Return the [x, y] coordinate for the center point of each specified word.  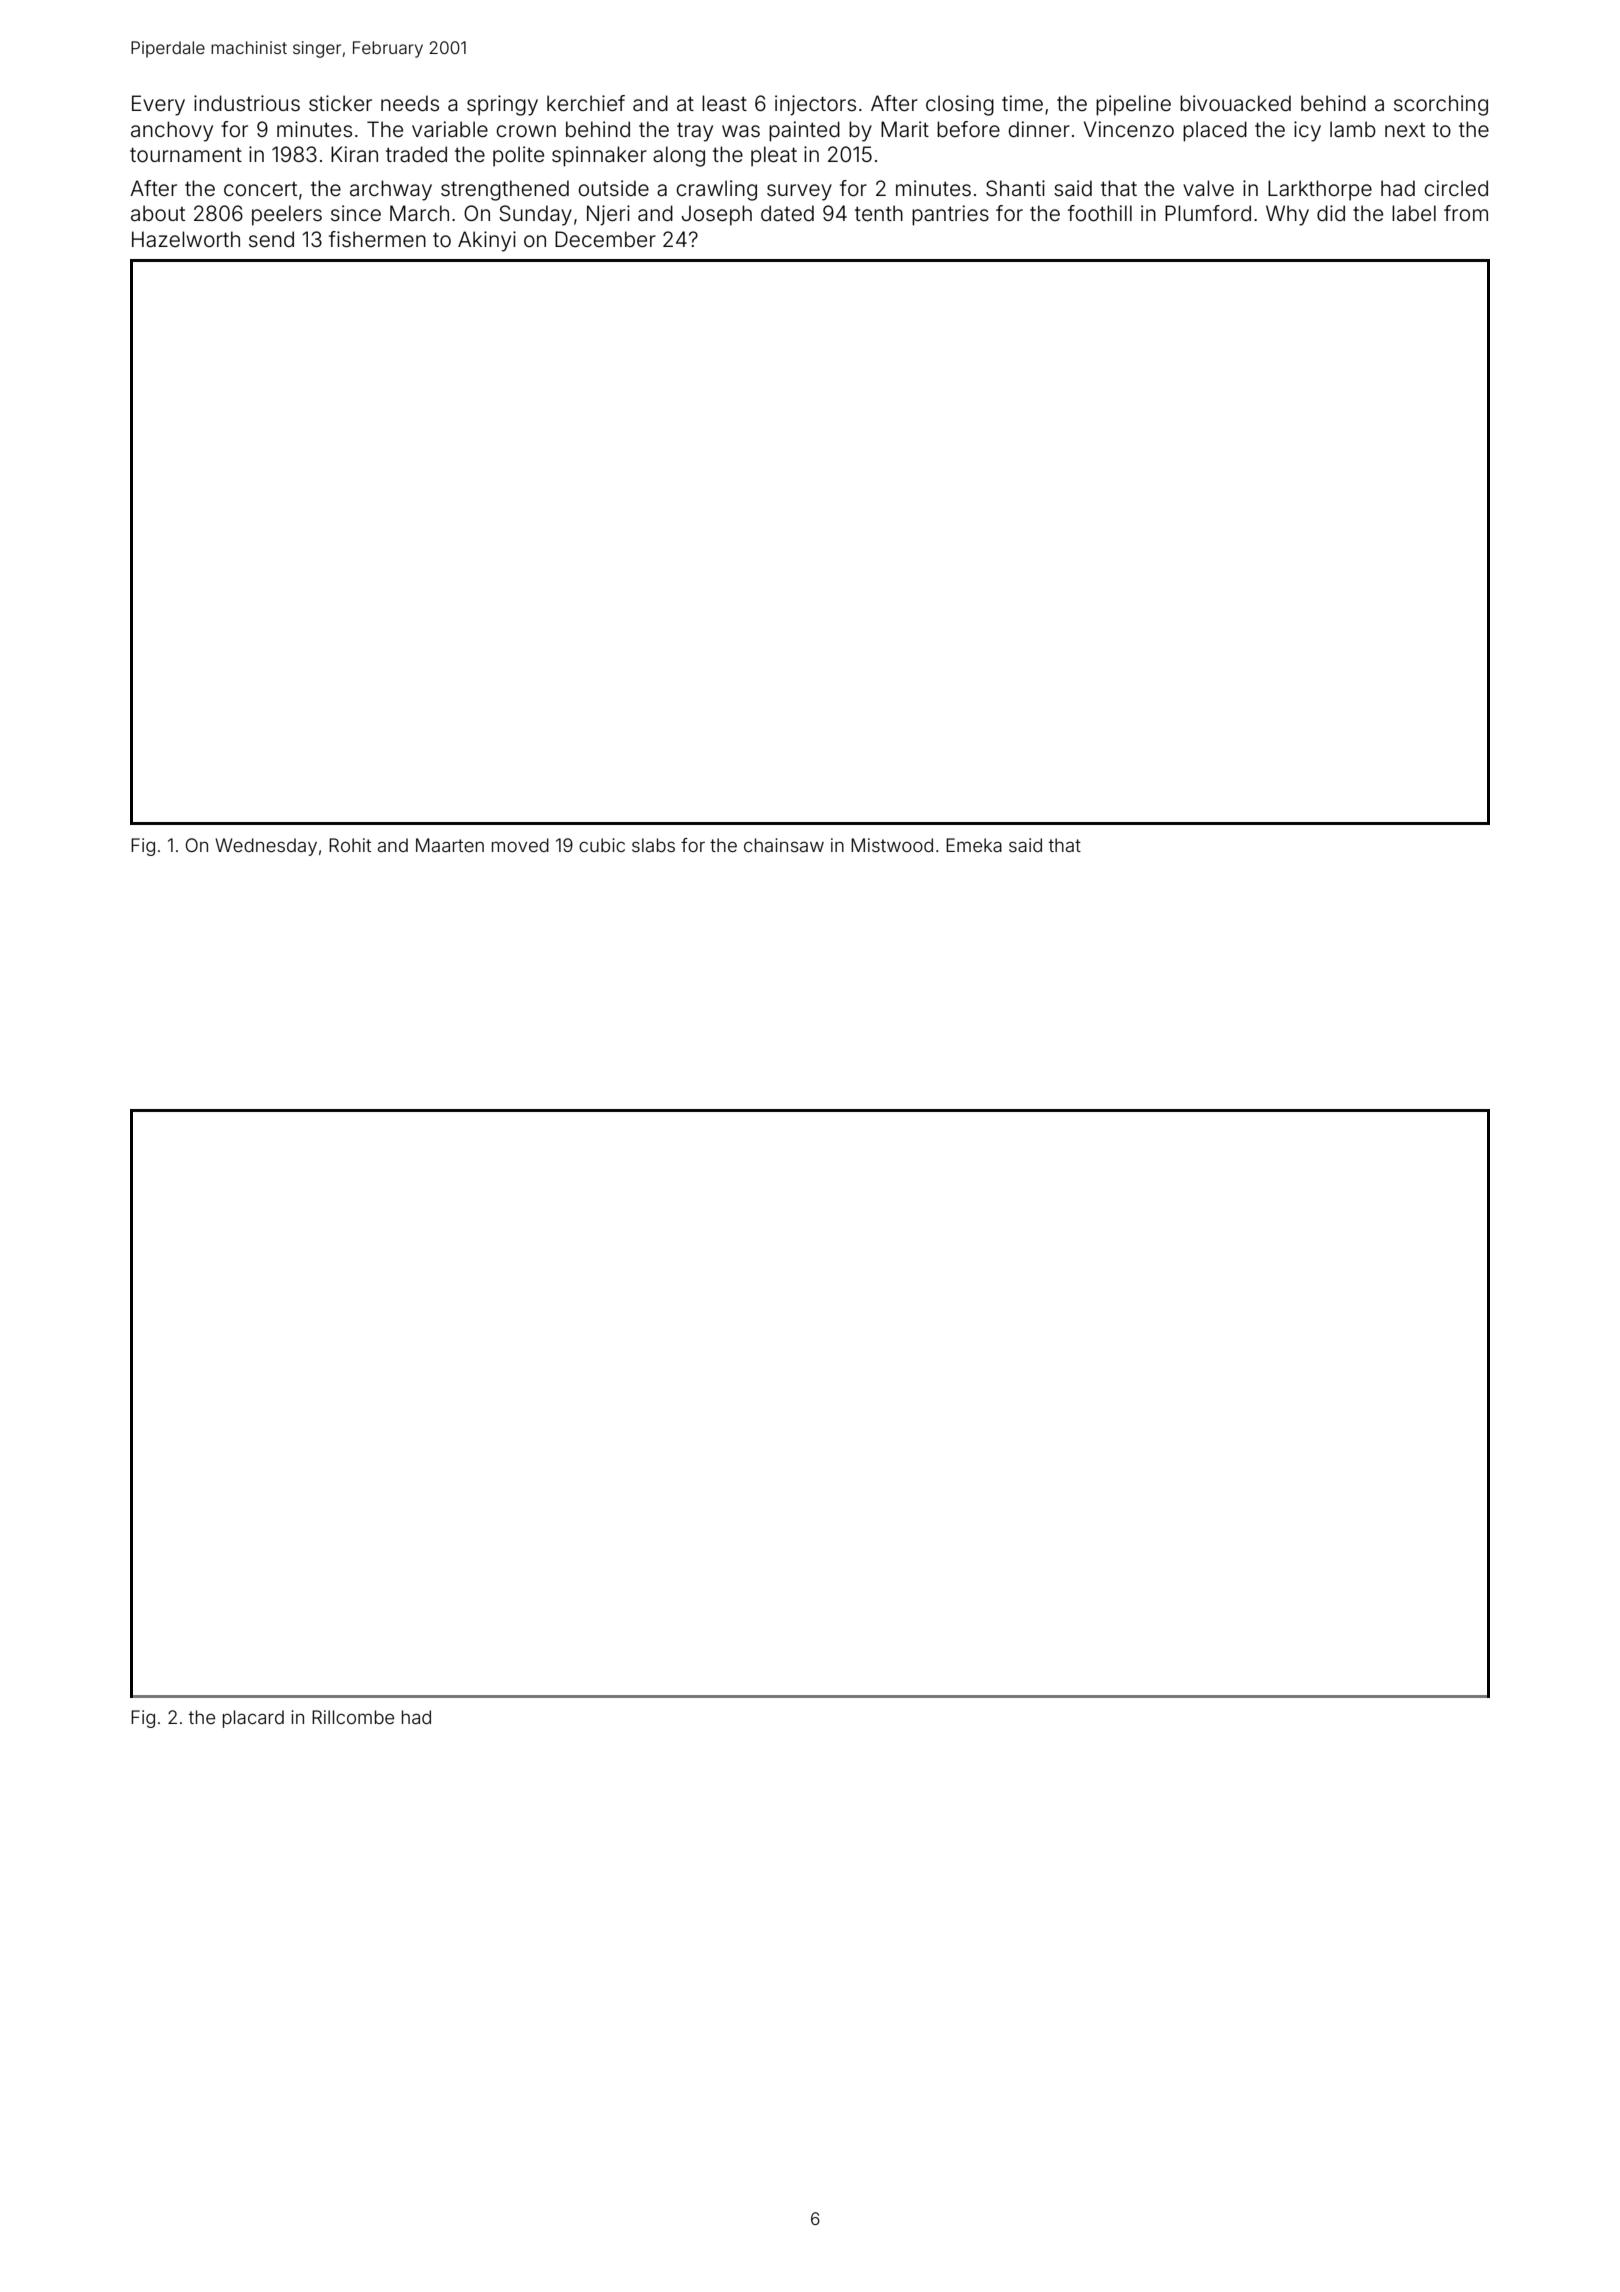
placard [253, 1719]
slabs [653, 845]
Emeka [974, 845]
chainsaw [784, 845]
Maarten [450, 845]
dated [787, 213]
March [419, 213]
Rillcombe [353, 1717]
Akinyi [487, 241]
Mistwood [892, 845]
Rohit [350, 845]
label [1414, 213]
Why [1287, 215]
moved [520, 845]
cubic [602, 845]
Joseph [717, 215]
